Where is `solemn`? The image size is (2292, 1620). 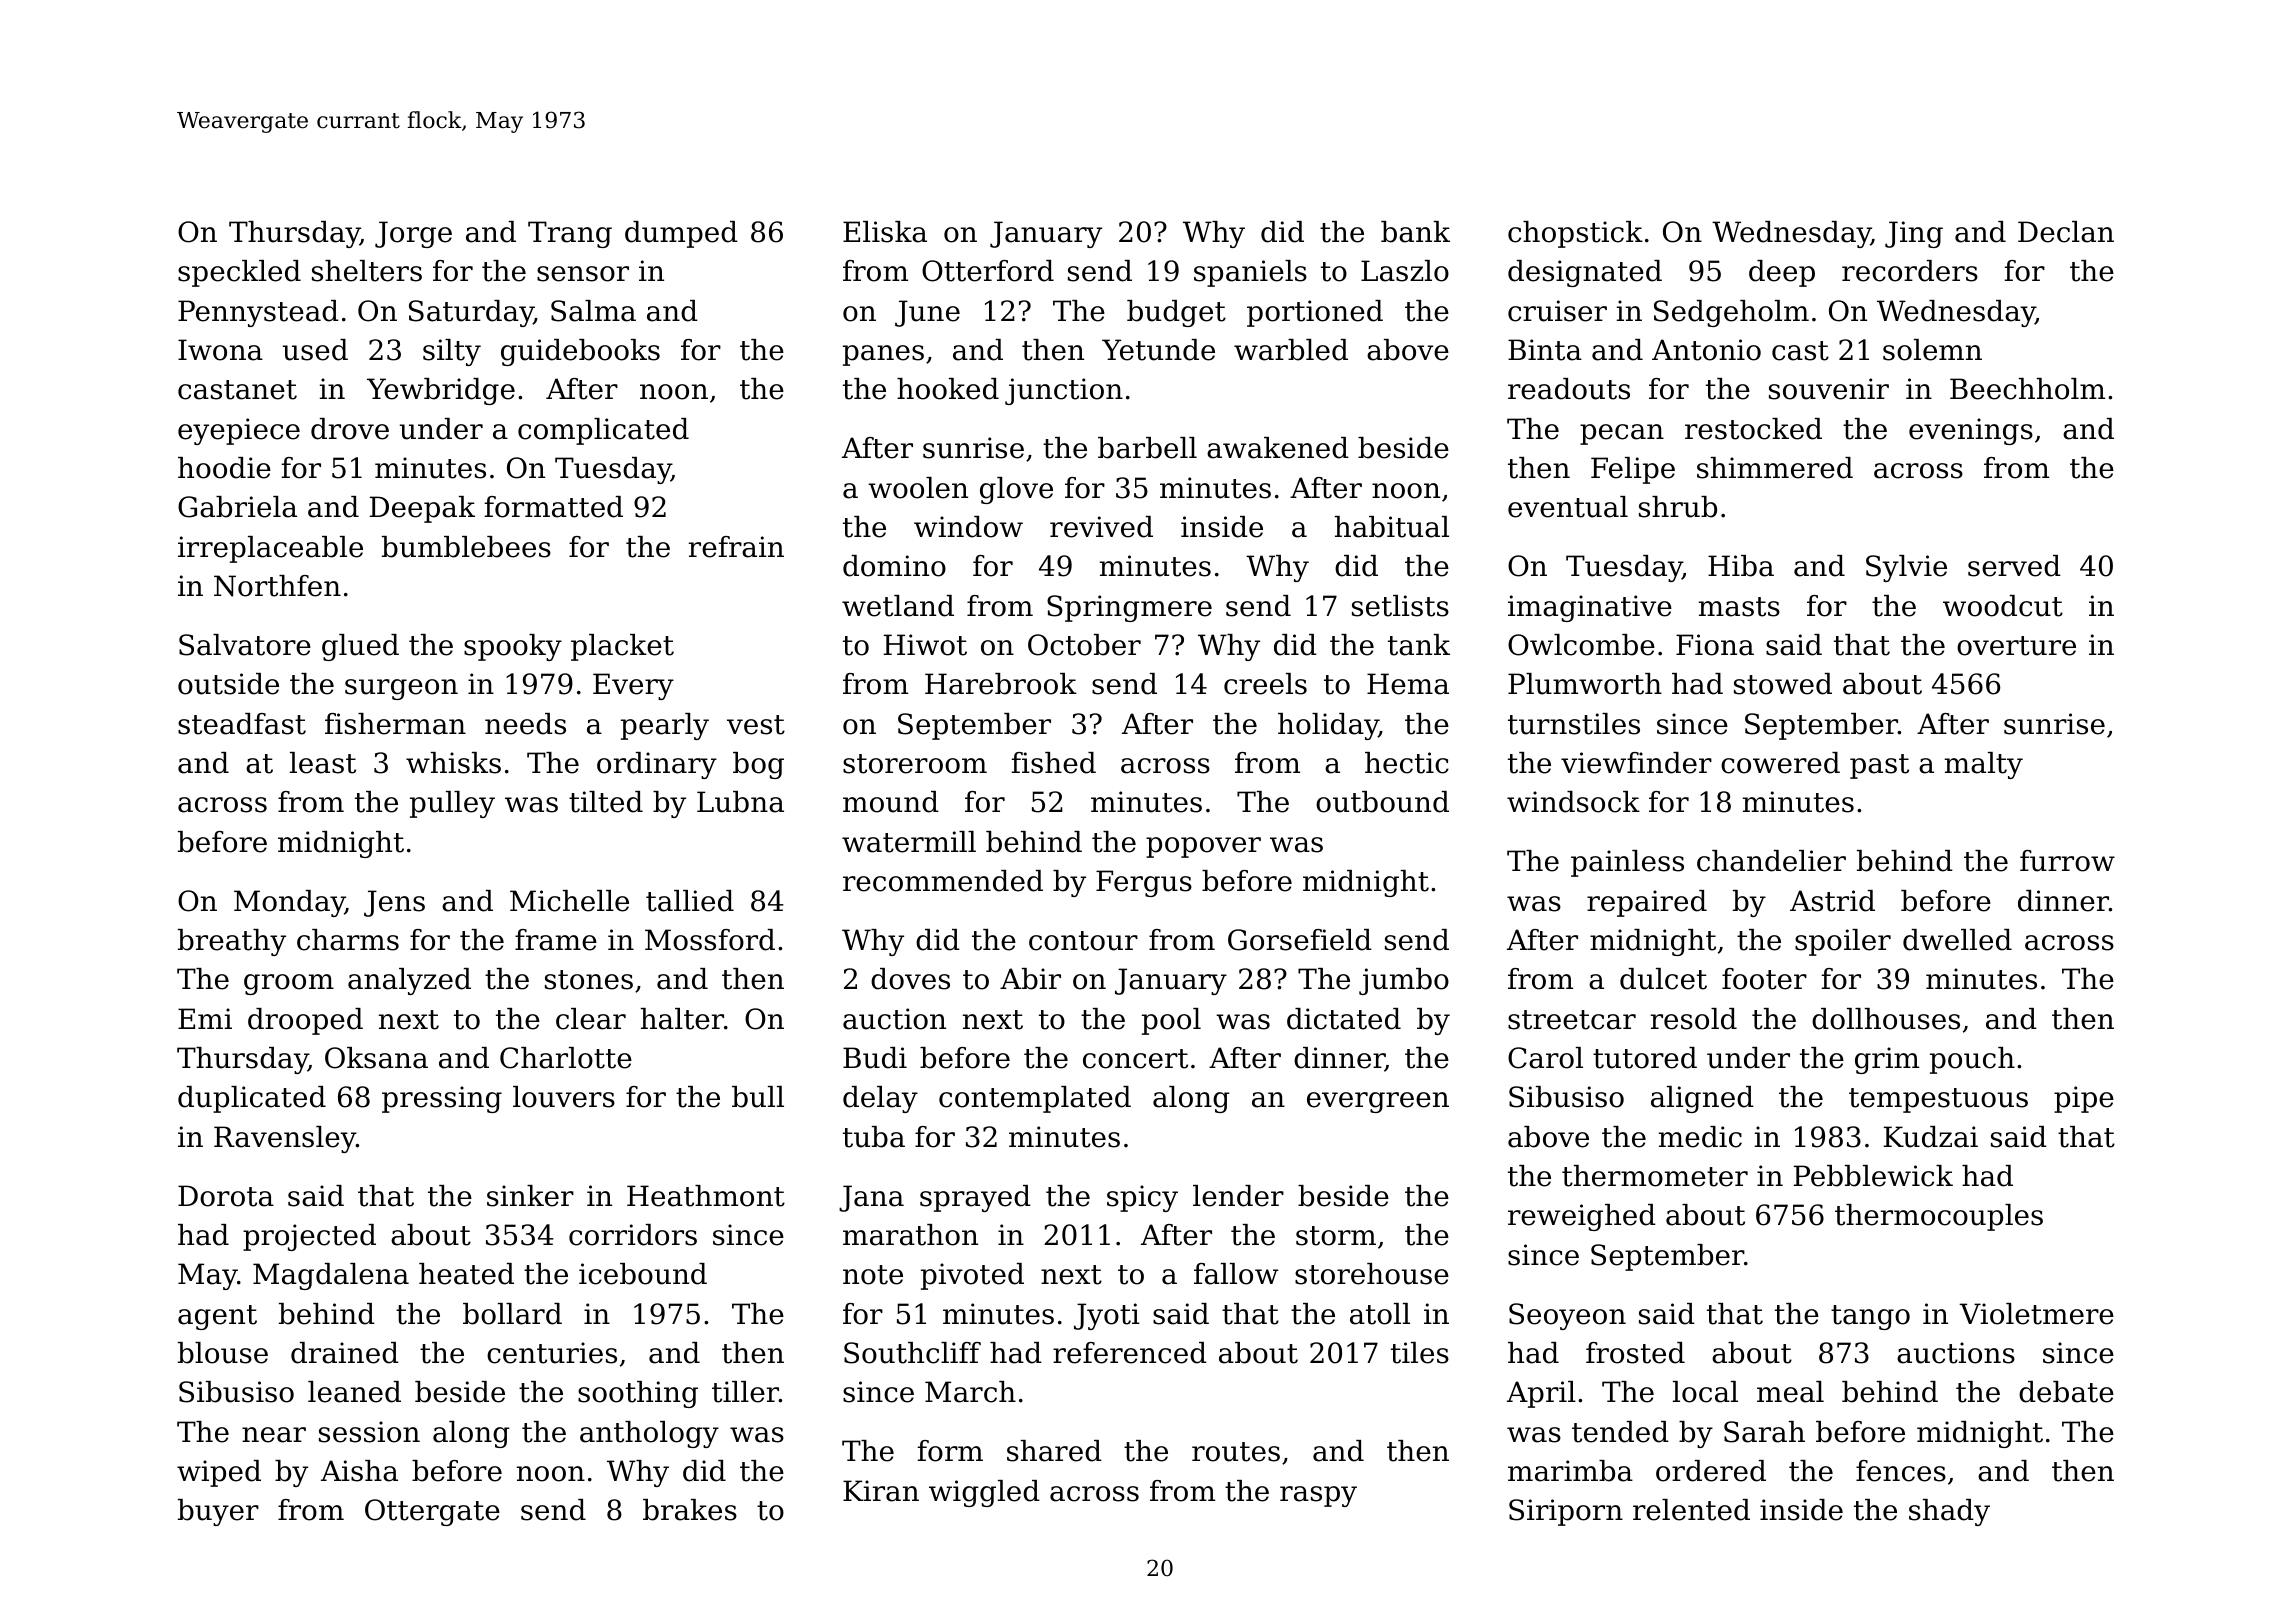
solemn is located at coordinates (1932, 350).
